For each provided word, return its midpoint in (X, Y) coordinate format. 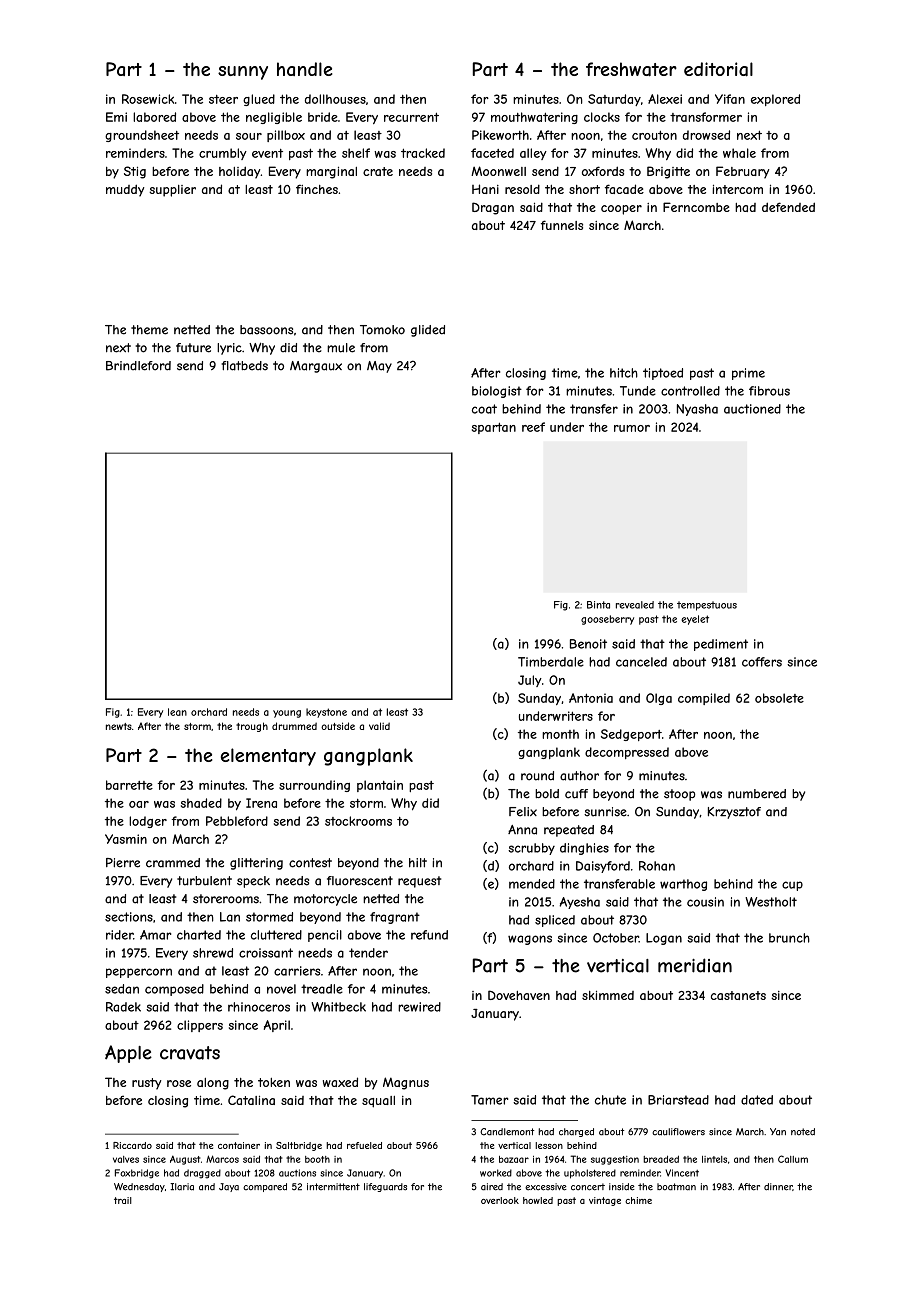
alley (533, 154)
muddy (125, 190)
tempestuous (707, 606)
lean (177, 712)
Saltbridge (299, 1146)
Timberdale (551, 662)
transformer (706, 117)
